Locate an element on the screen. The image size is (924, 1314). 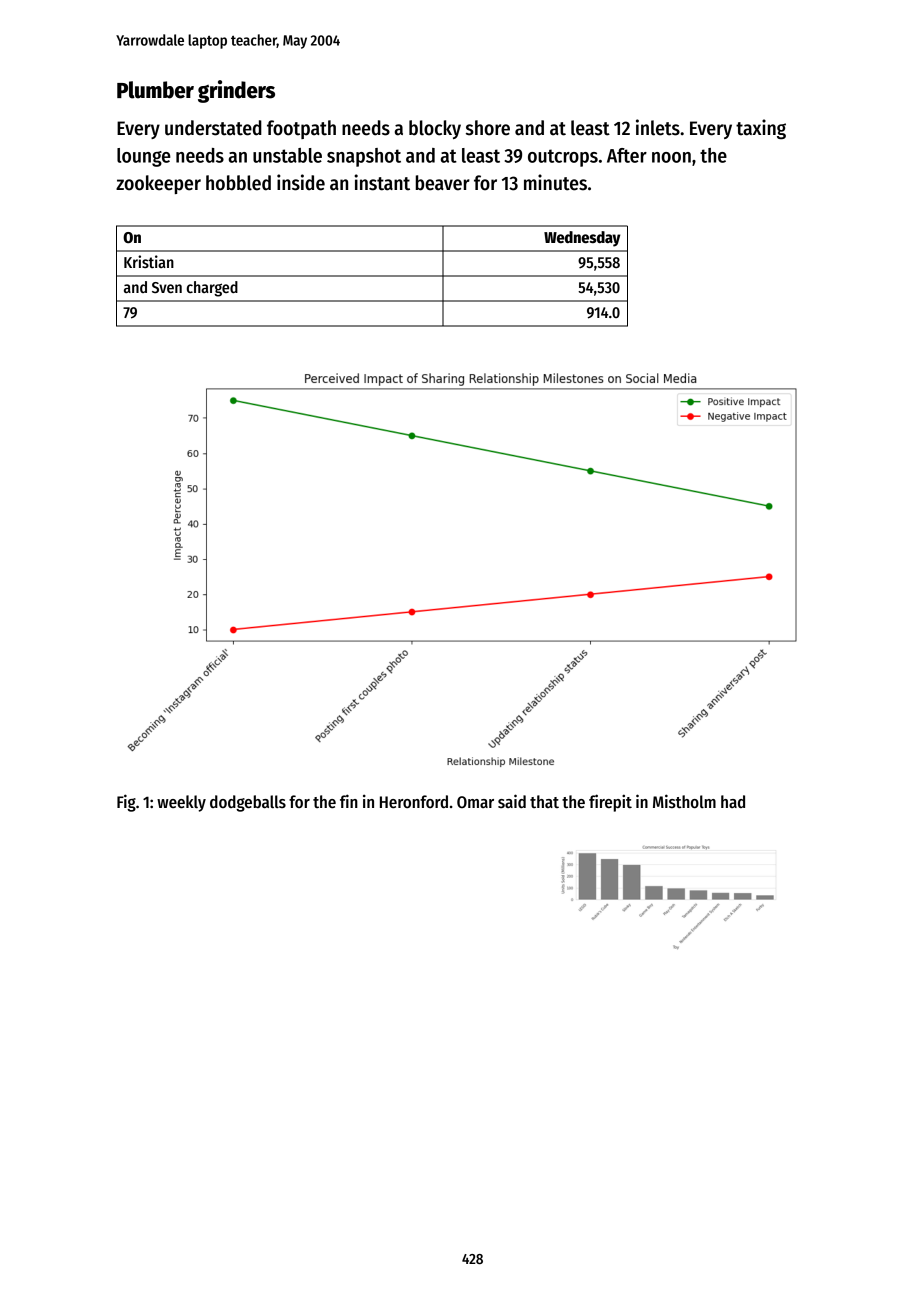
grinders is located at coordinates (236, 91).
